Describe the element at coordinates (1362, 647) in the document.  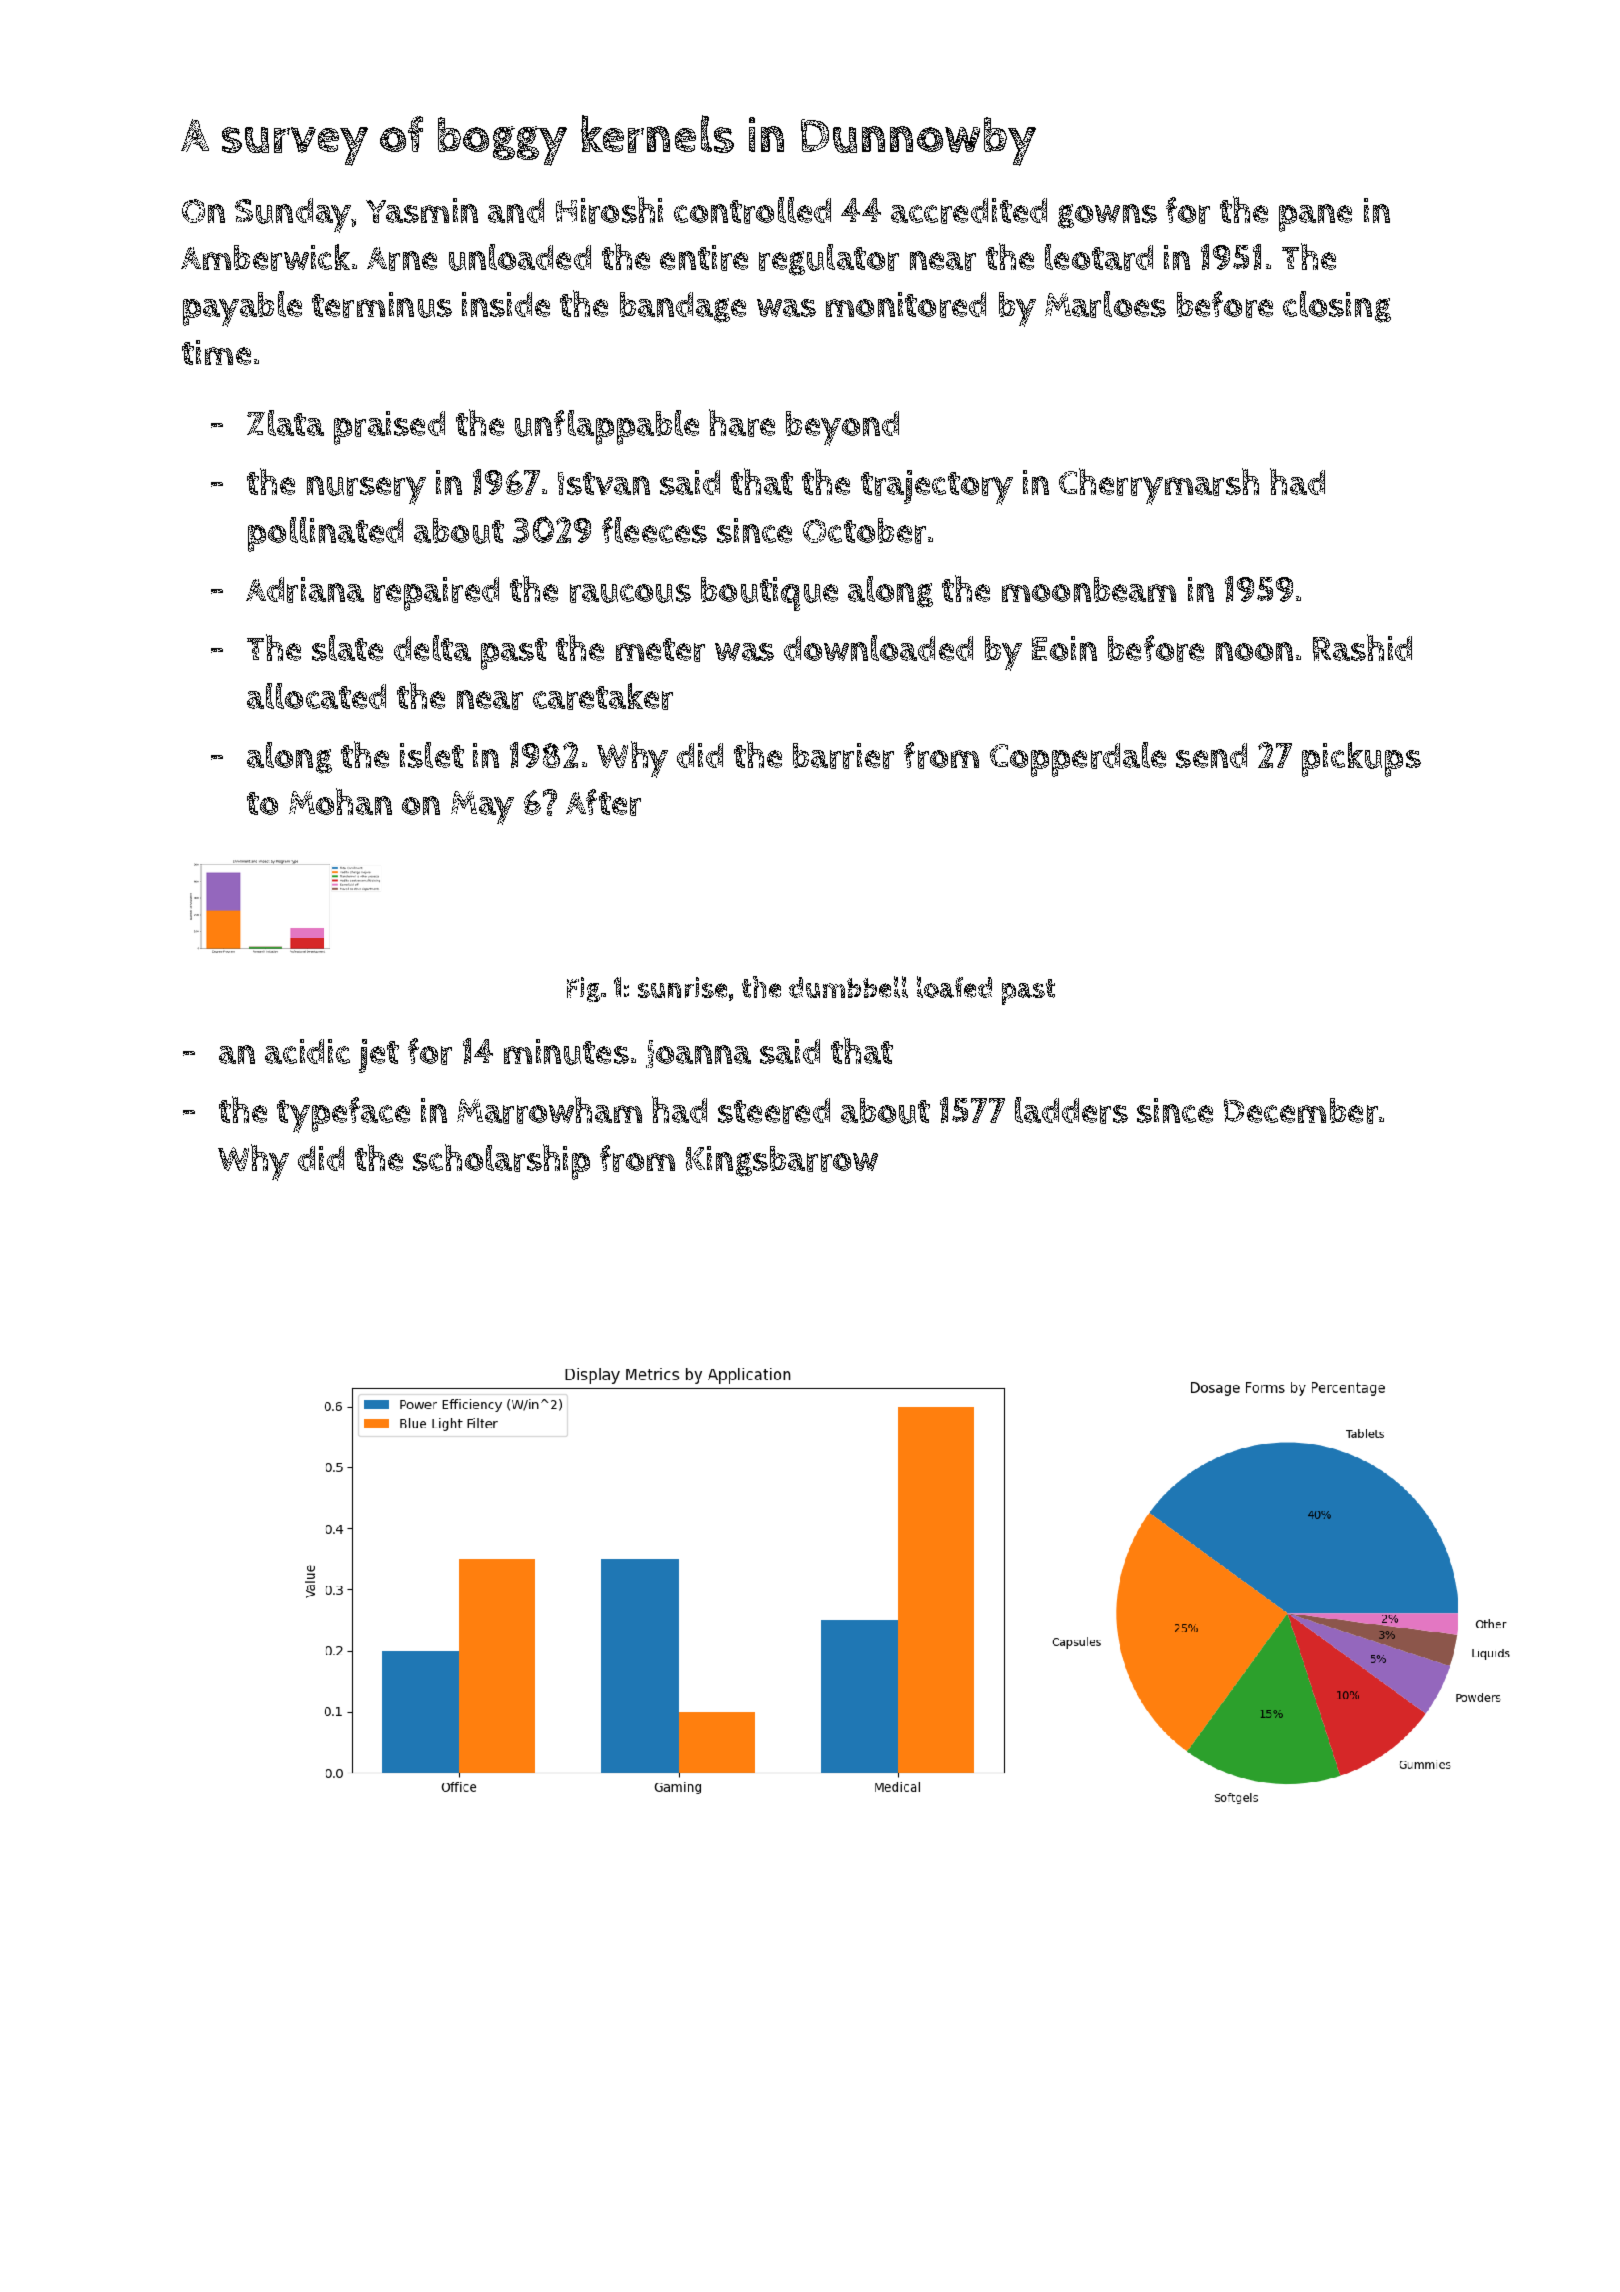
I see `Rashid` at that location.
